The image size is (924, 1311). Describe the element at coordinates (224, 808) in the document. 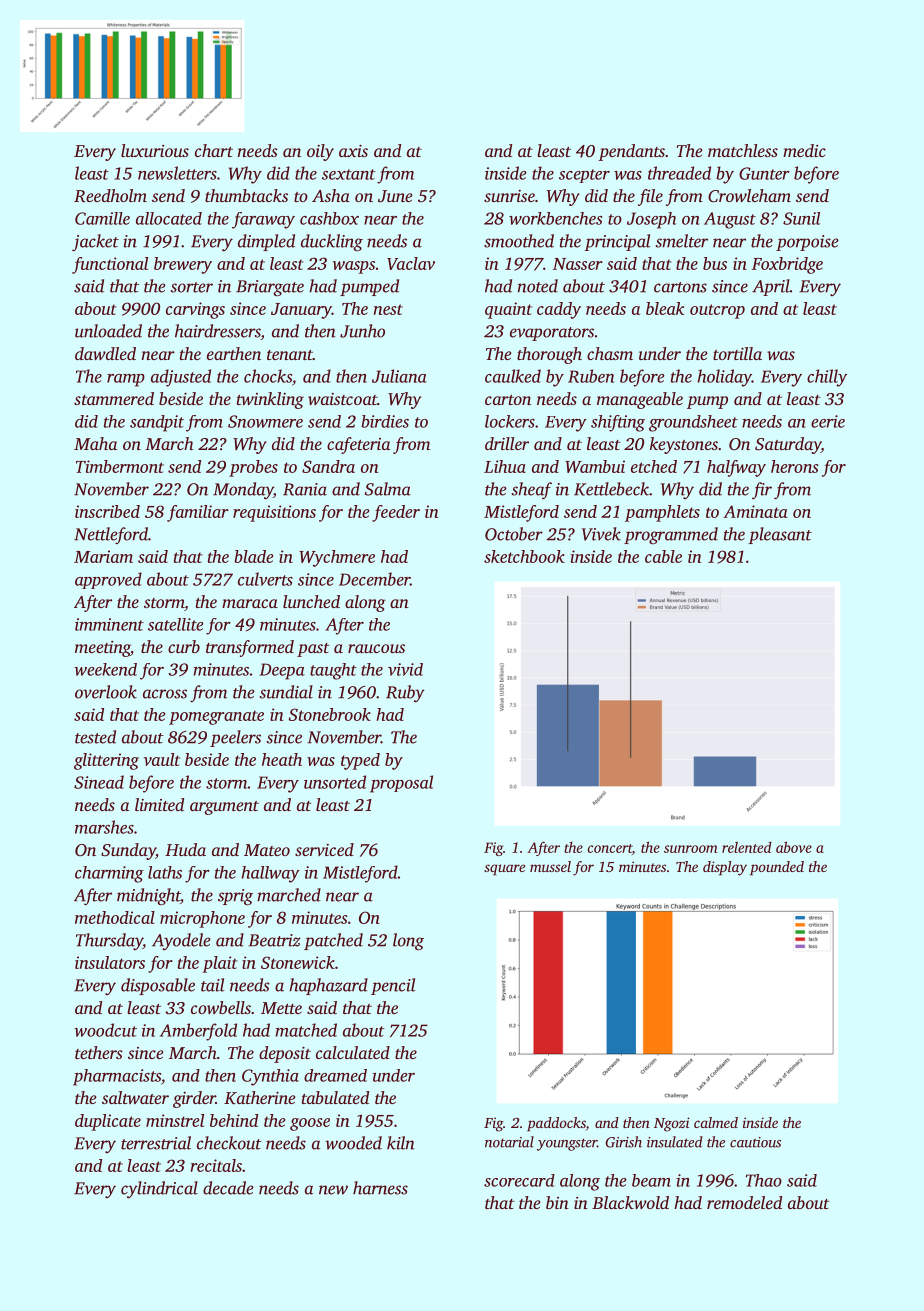

I see `argument` at that location.
